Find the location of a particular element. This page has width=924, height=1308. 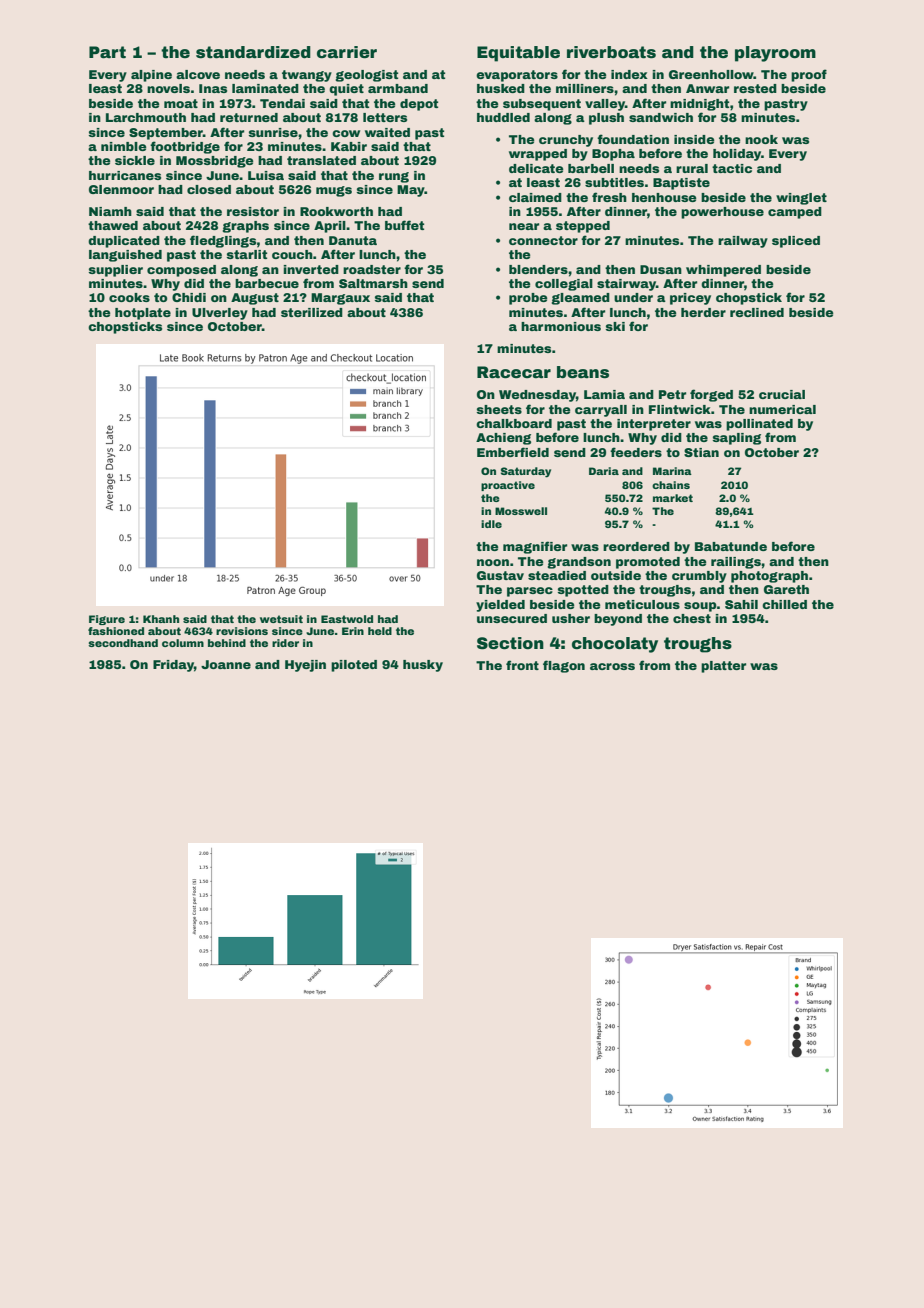

Ulverley is located at coordinates (220, 314).
